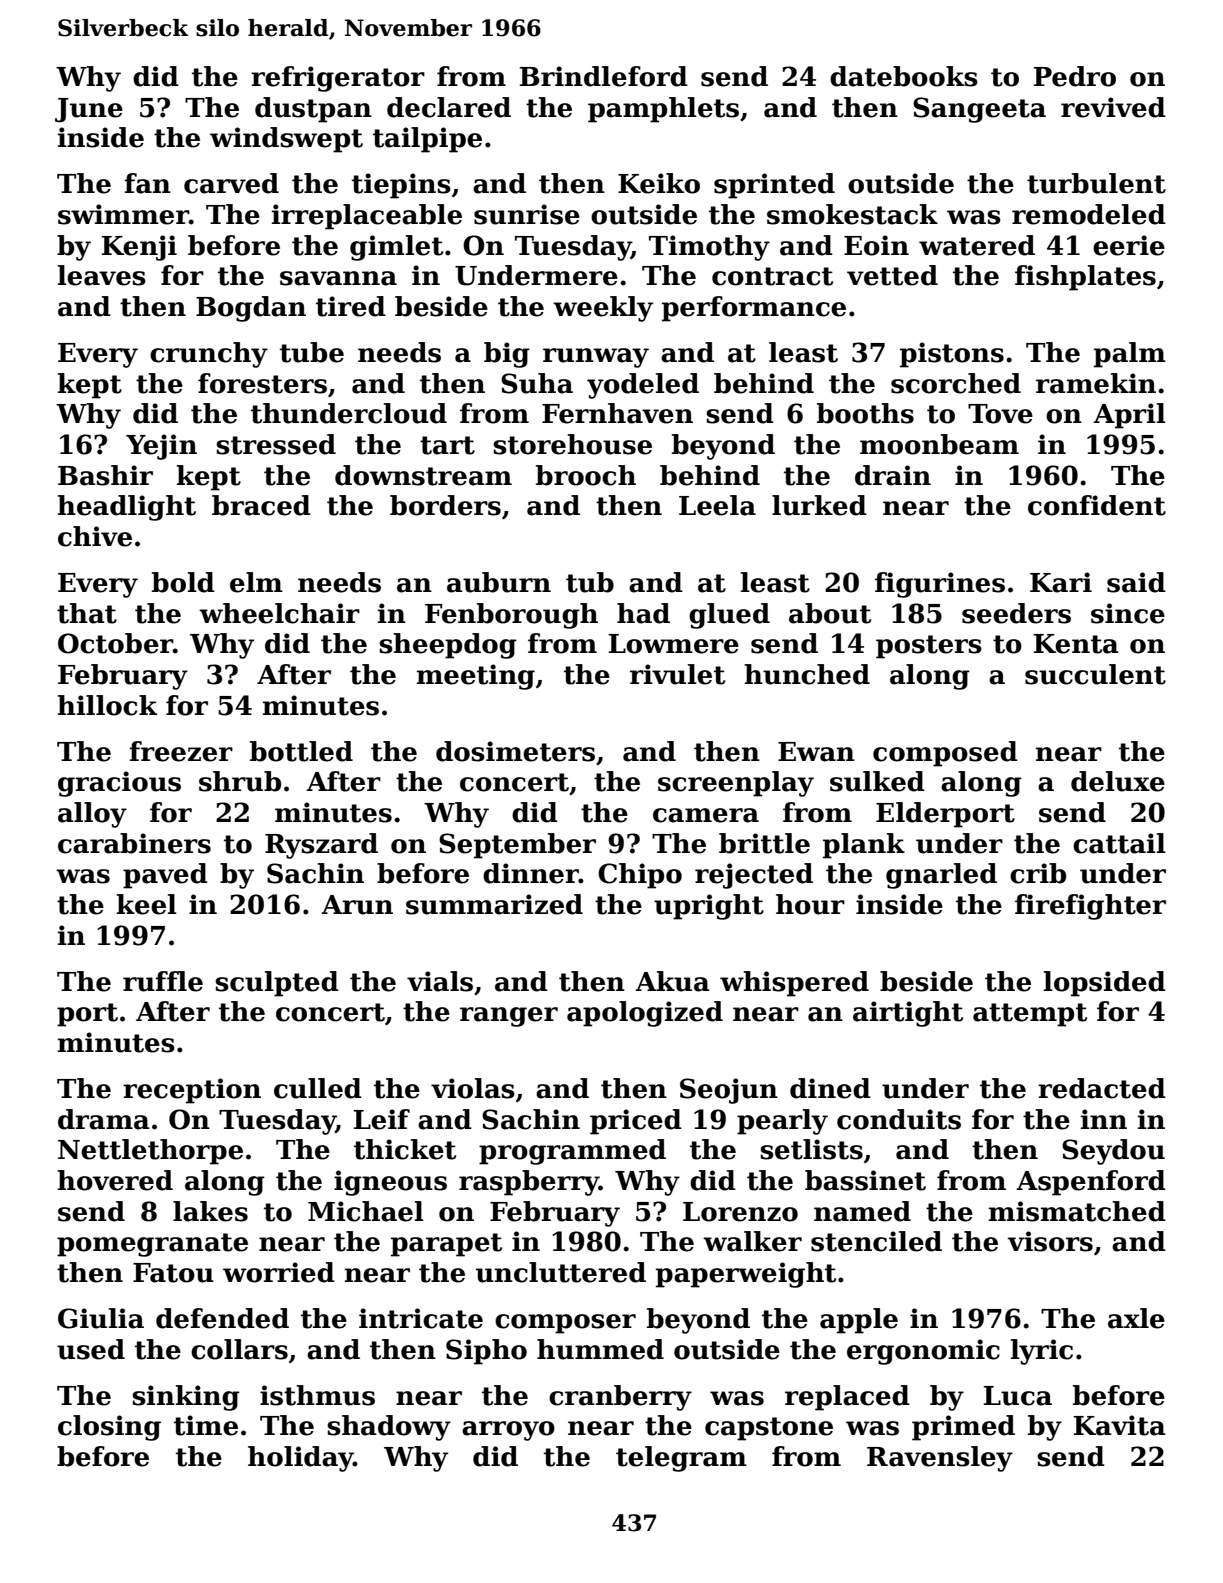  I want to click on firefighter, so click(1090, 907).
